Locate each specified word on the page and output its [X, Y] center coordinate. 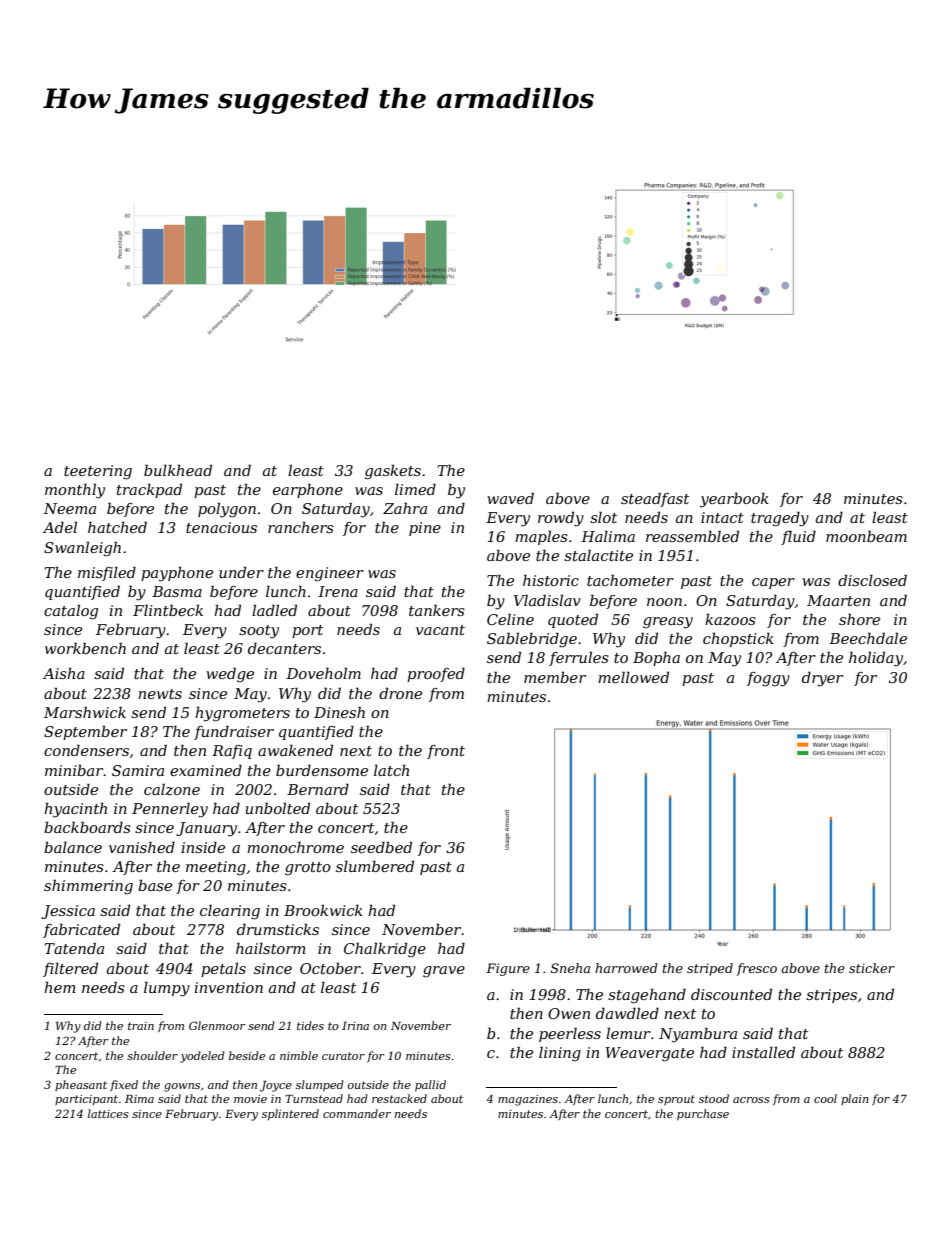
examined [206, 770]
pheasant [81, 1085]
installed [763, 1052]
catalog [71, 612]
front [446, 752]
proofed [436, 674]
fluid [798, 537]
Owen [569, 1013]
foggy [768, 679]
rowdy [561, 519]
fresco [756, 969]
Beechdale [868, 638]
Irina [355, 1026]
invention [228, 987]
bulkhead [178, 470]
